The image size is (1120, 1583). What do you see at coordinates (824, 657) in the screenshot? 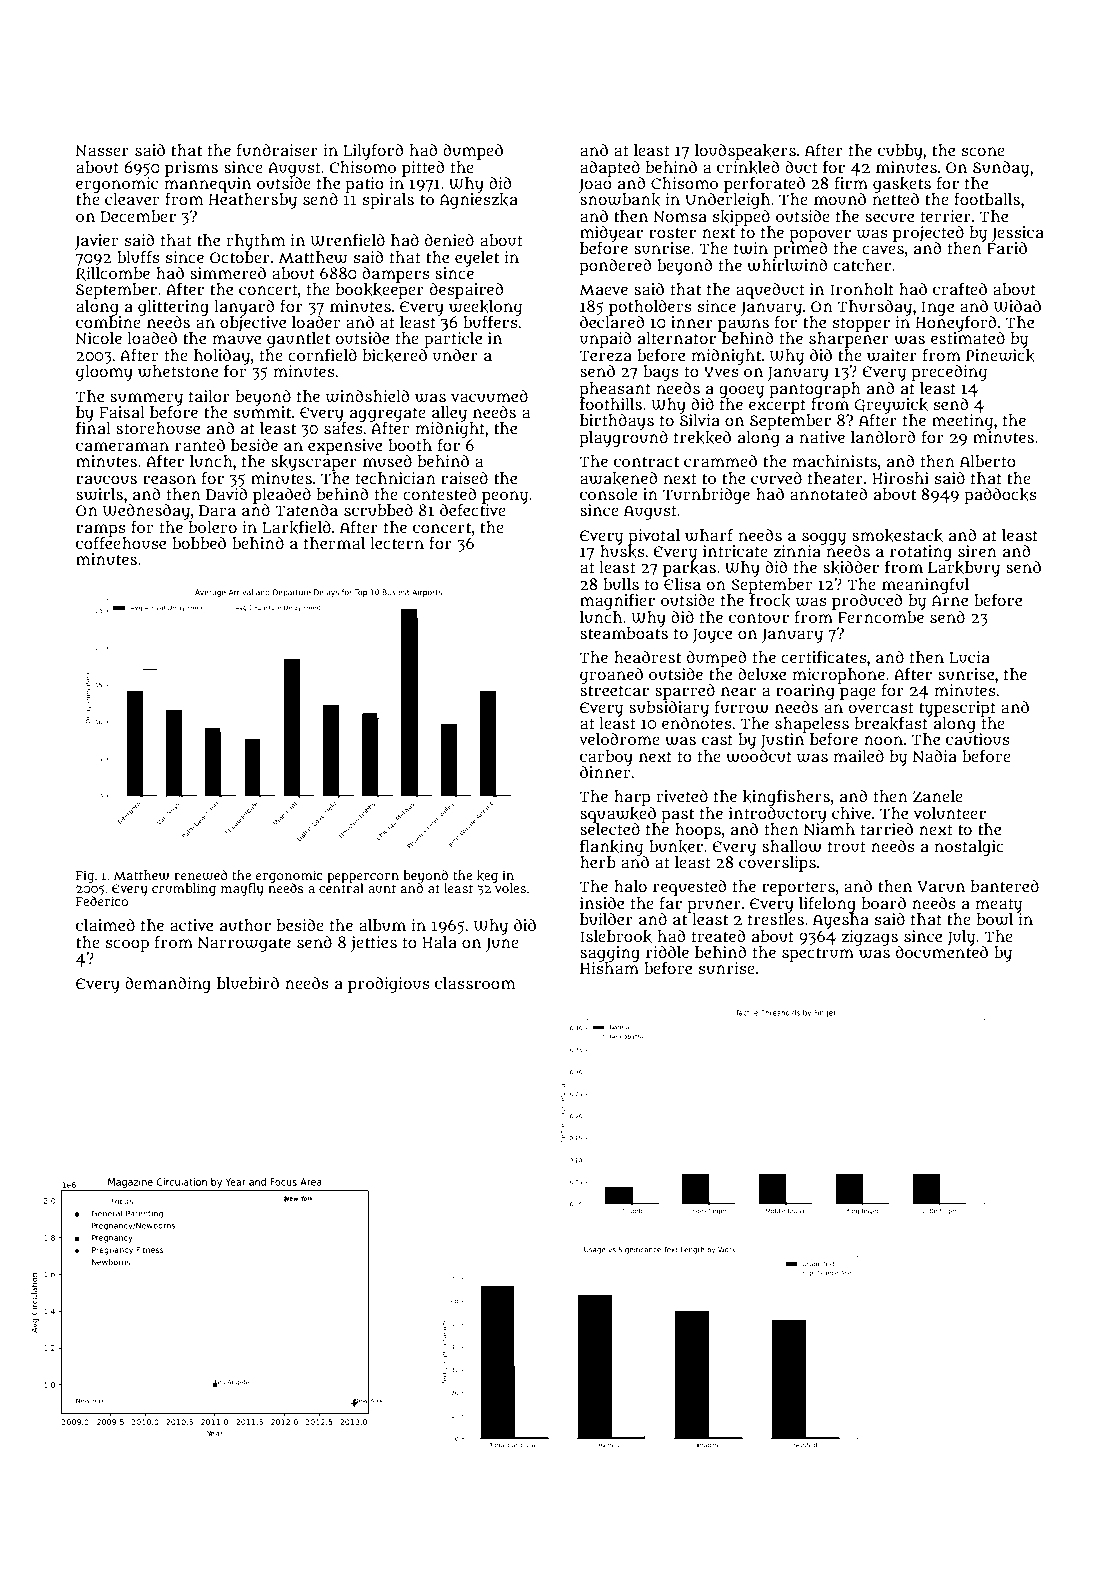
I see `certificates` at bounding box center [824, 657].
